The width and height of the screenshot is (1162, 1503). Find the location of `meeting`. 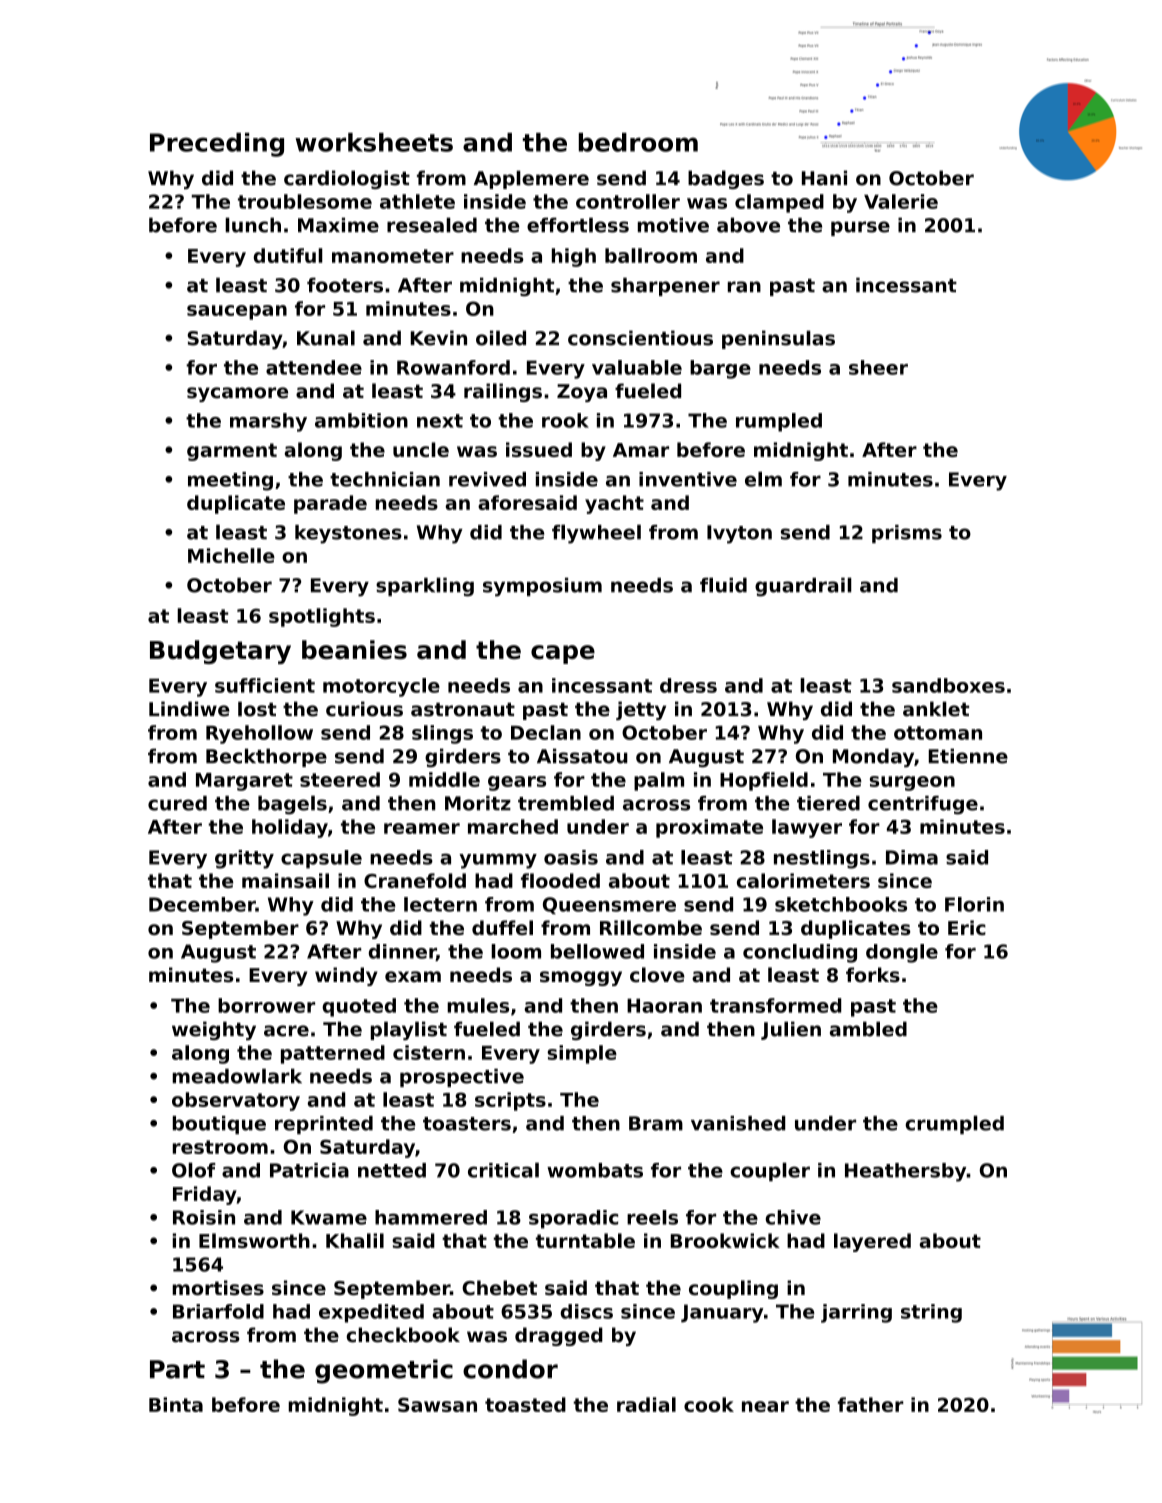

meeting is located at coordinates (230, 481).
